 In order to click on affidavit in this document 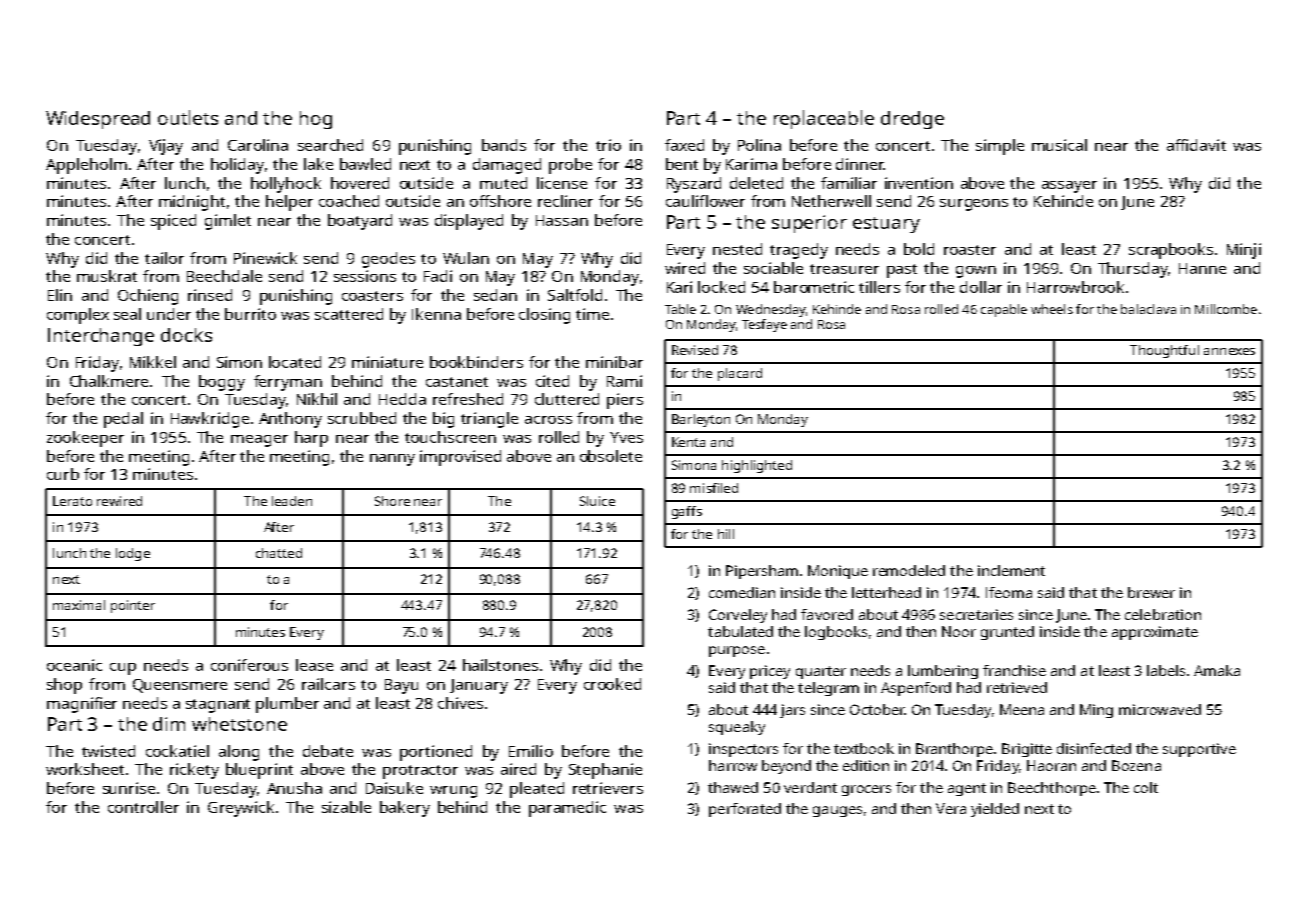, I will do `click(1196, 145)`.
